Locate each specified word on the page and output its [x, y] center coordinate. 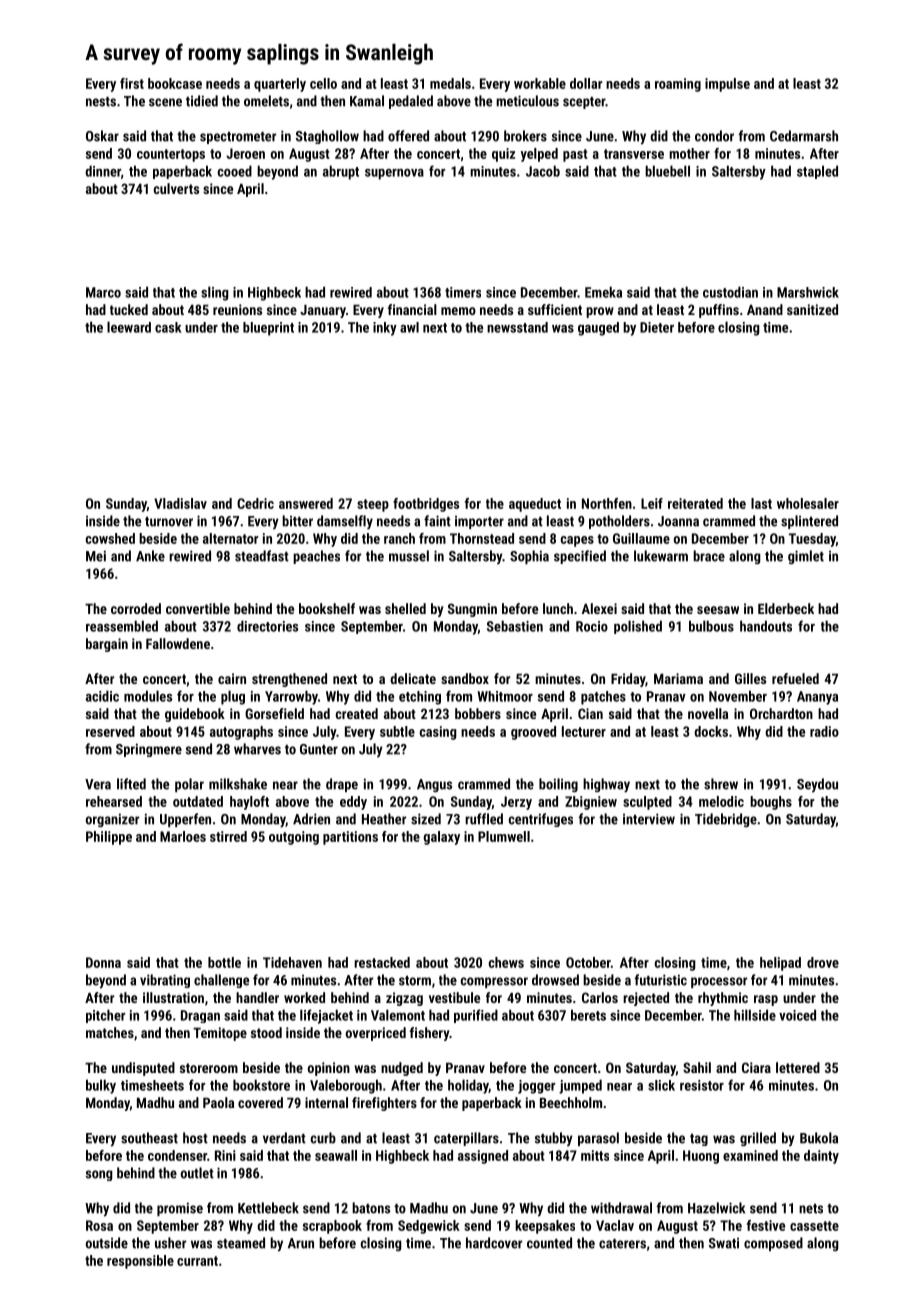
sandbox [465, 678]
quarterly [280, 85]
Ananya [817, 698]
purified [476, 1016]
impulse [727, 85]
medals [450, 83]
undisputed [143, 1069]
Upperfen [185, 820]
